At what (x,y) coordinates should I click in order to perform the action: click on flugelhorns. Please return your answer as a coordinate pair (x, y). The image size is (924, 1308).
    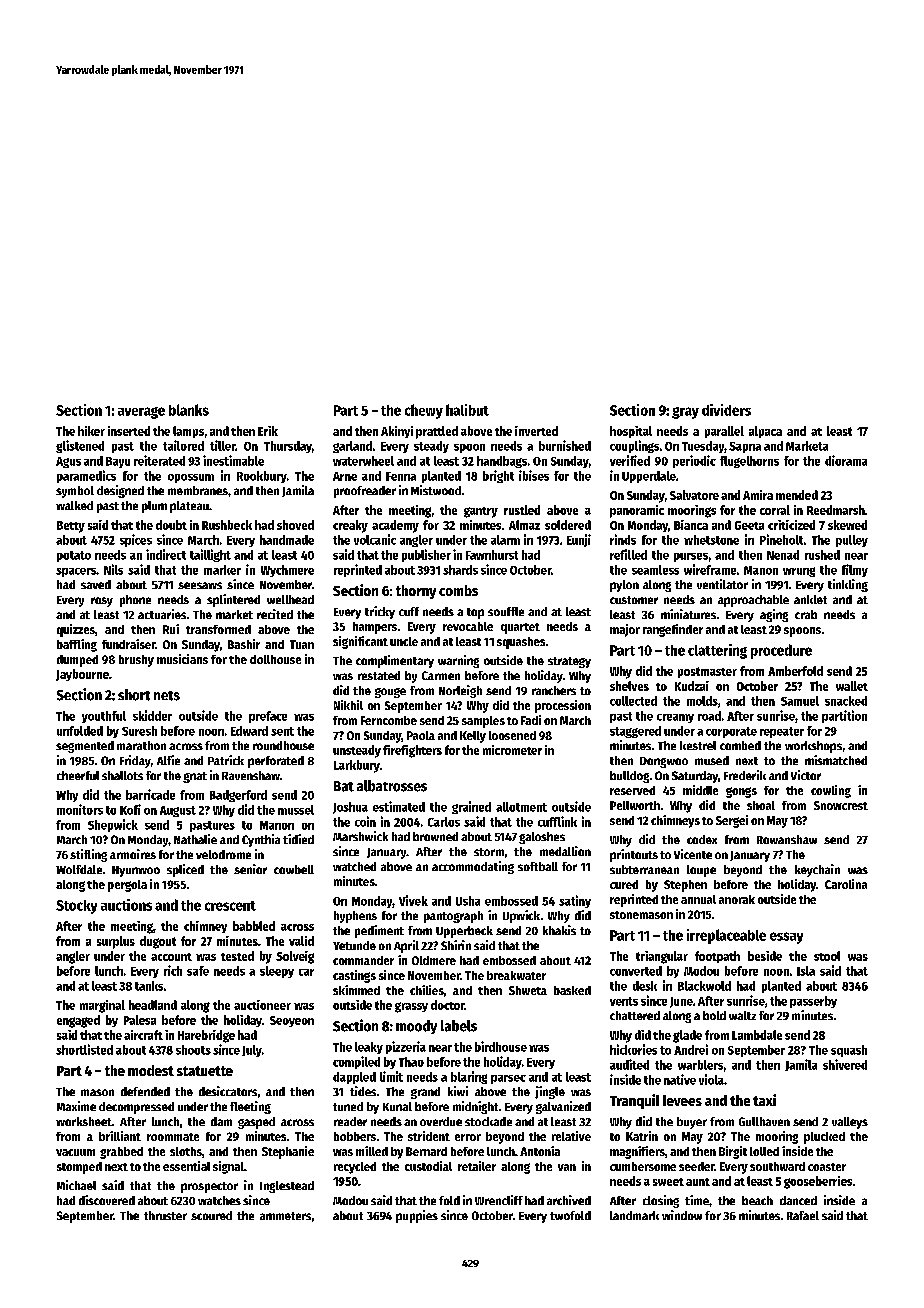
    Looking at the image, I should click on (749, 462).
